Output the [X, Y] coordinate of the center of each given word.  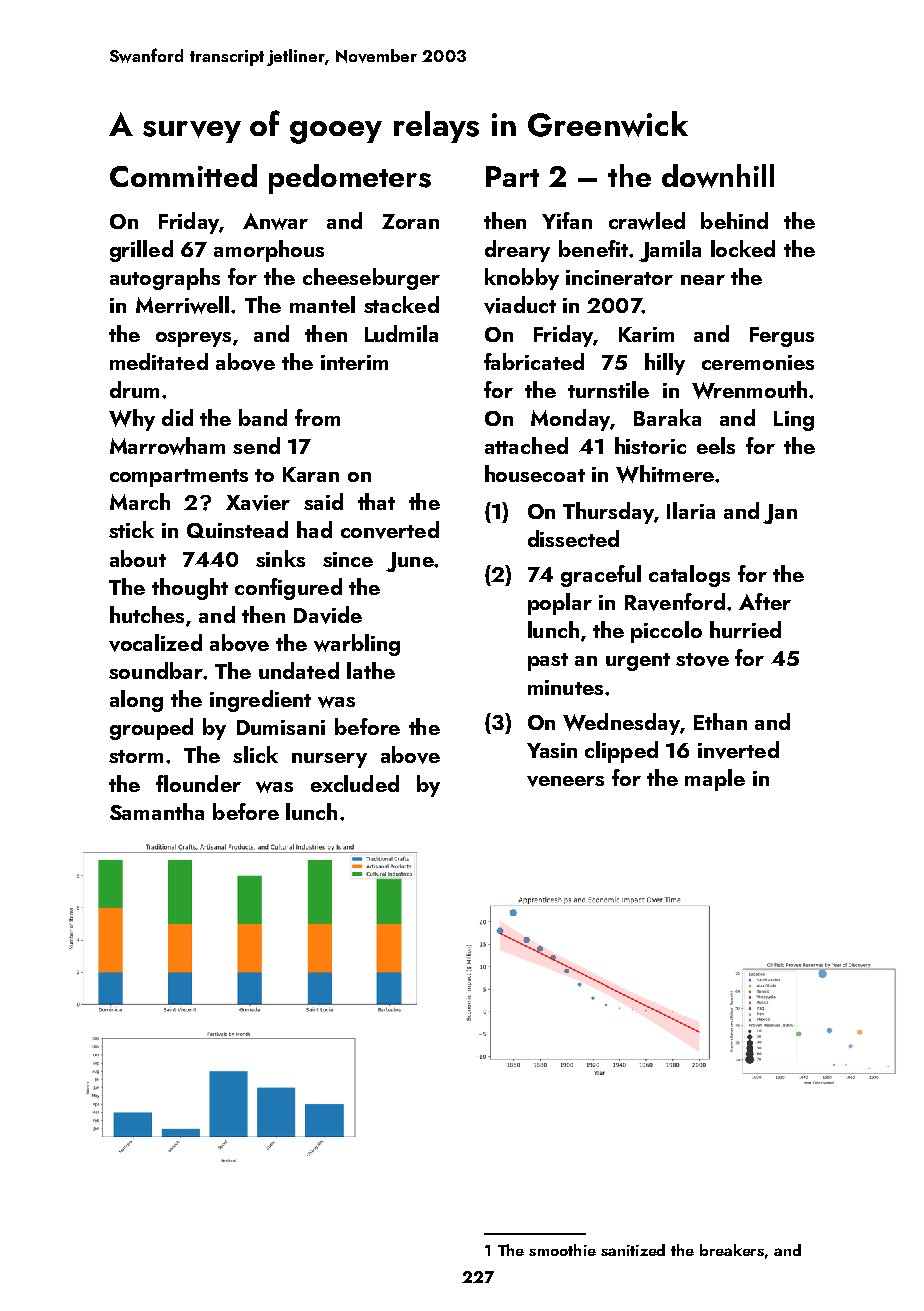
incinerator [619, 277]
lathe [371, 670]
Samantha [157, 811]
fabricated [534, 361]
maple [715, 780]
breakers [732, 1250]
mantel [322, 304]
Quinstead [237, 529]
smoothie [562, 1250]
